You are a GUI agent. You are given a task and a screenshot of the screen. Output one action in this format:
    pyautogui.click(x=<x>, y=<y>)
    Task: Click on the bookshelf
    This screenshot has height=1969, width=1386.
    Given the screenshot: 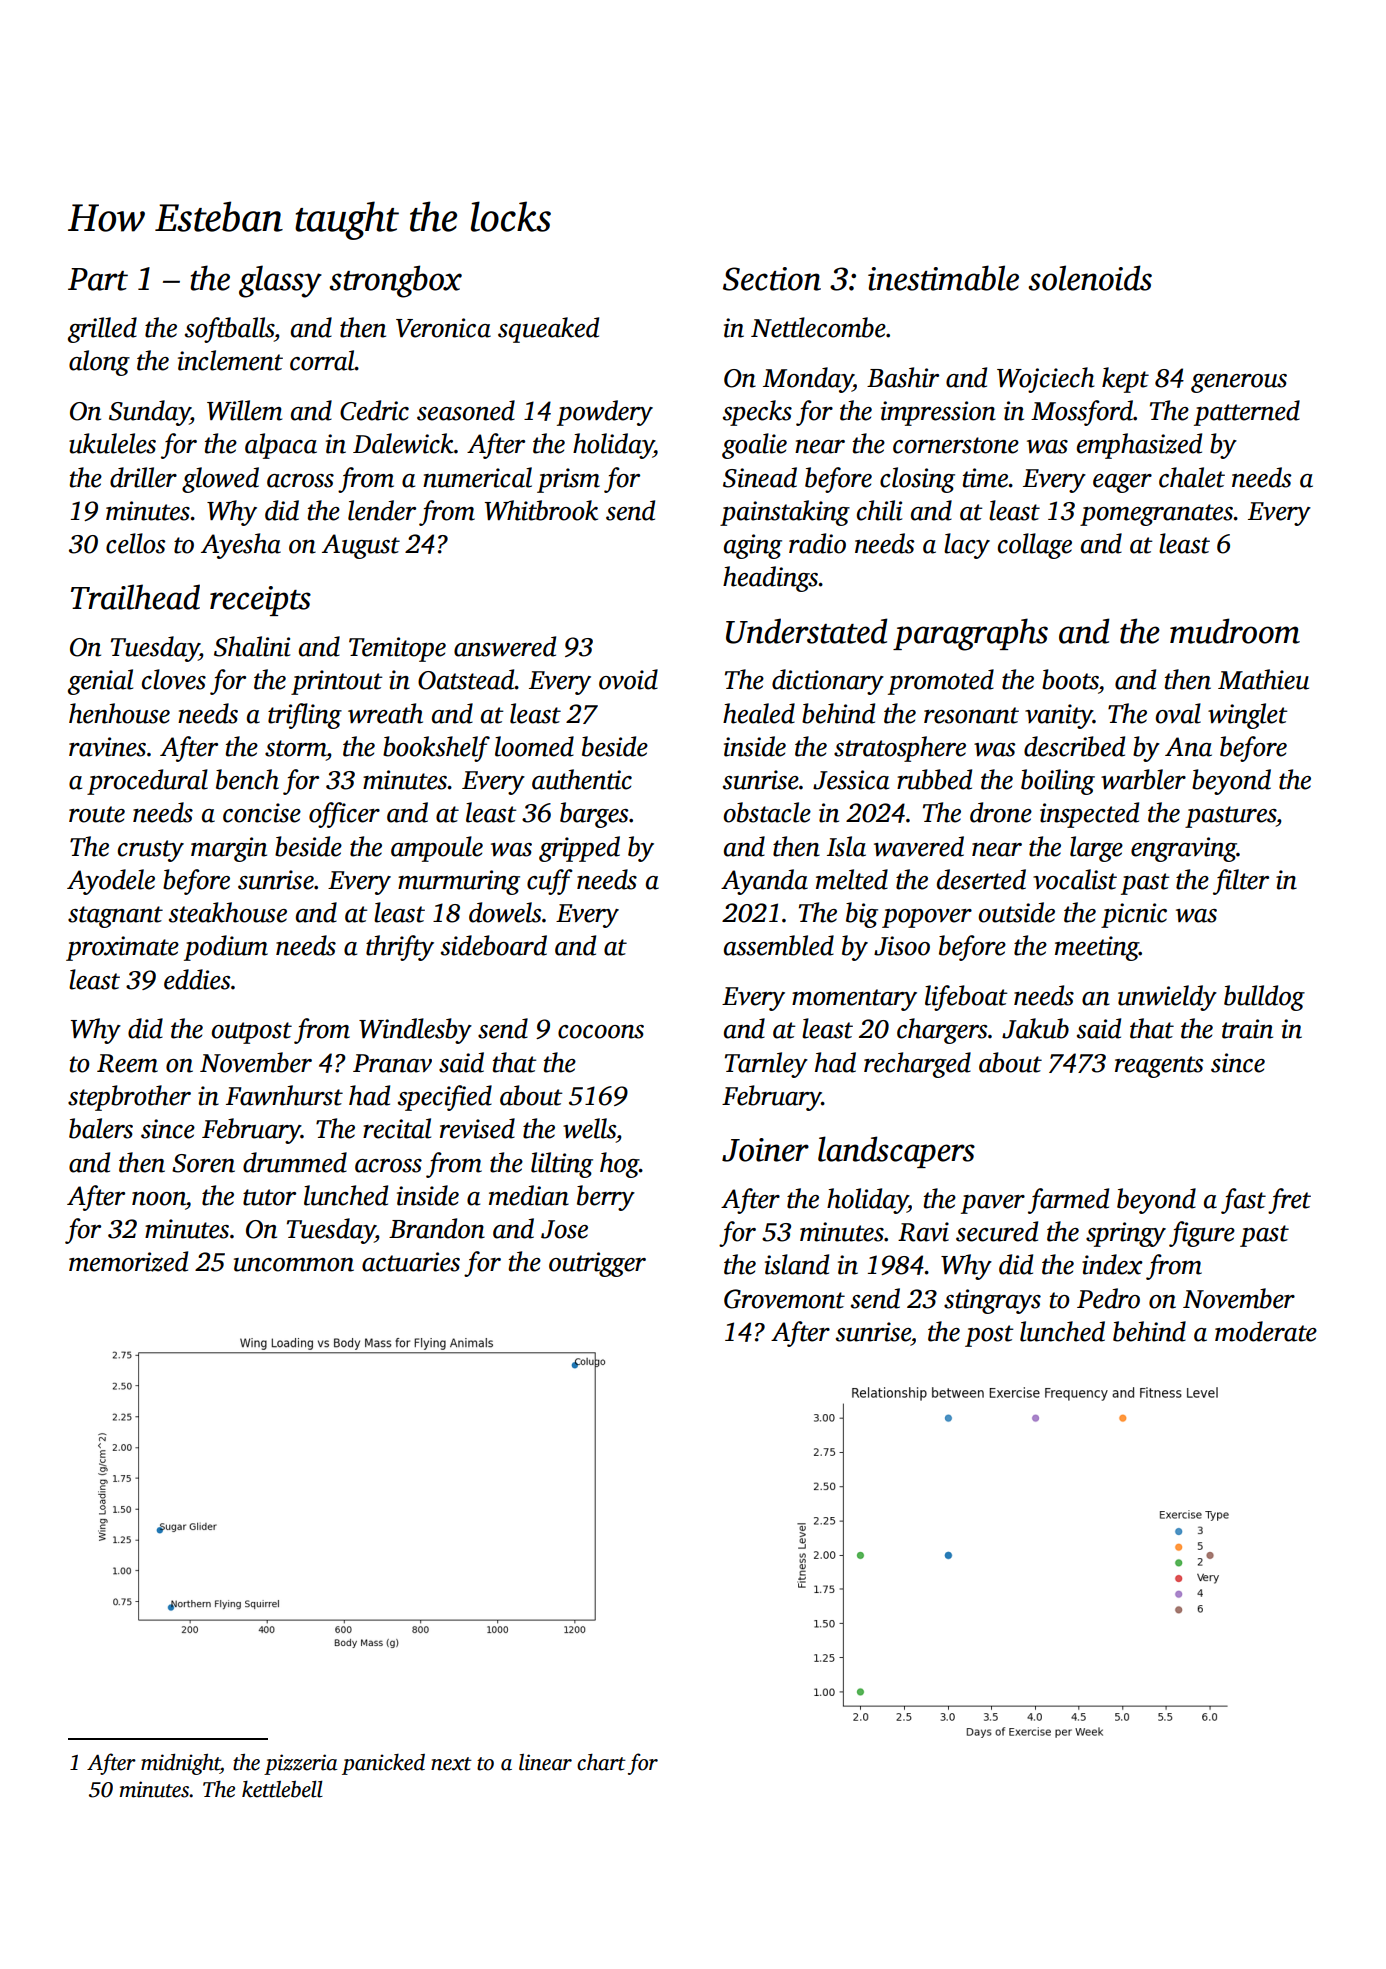 What is the action you would take?
    pyautogui.click(x=436, y=749)
